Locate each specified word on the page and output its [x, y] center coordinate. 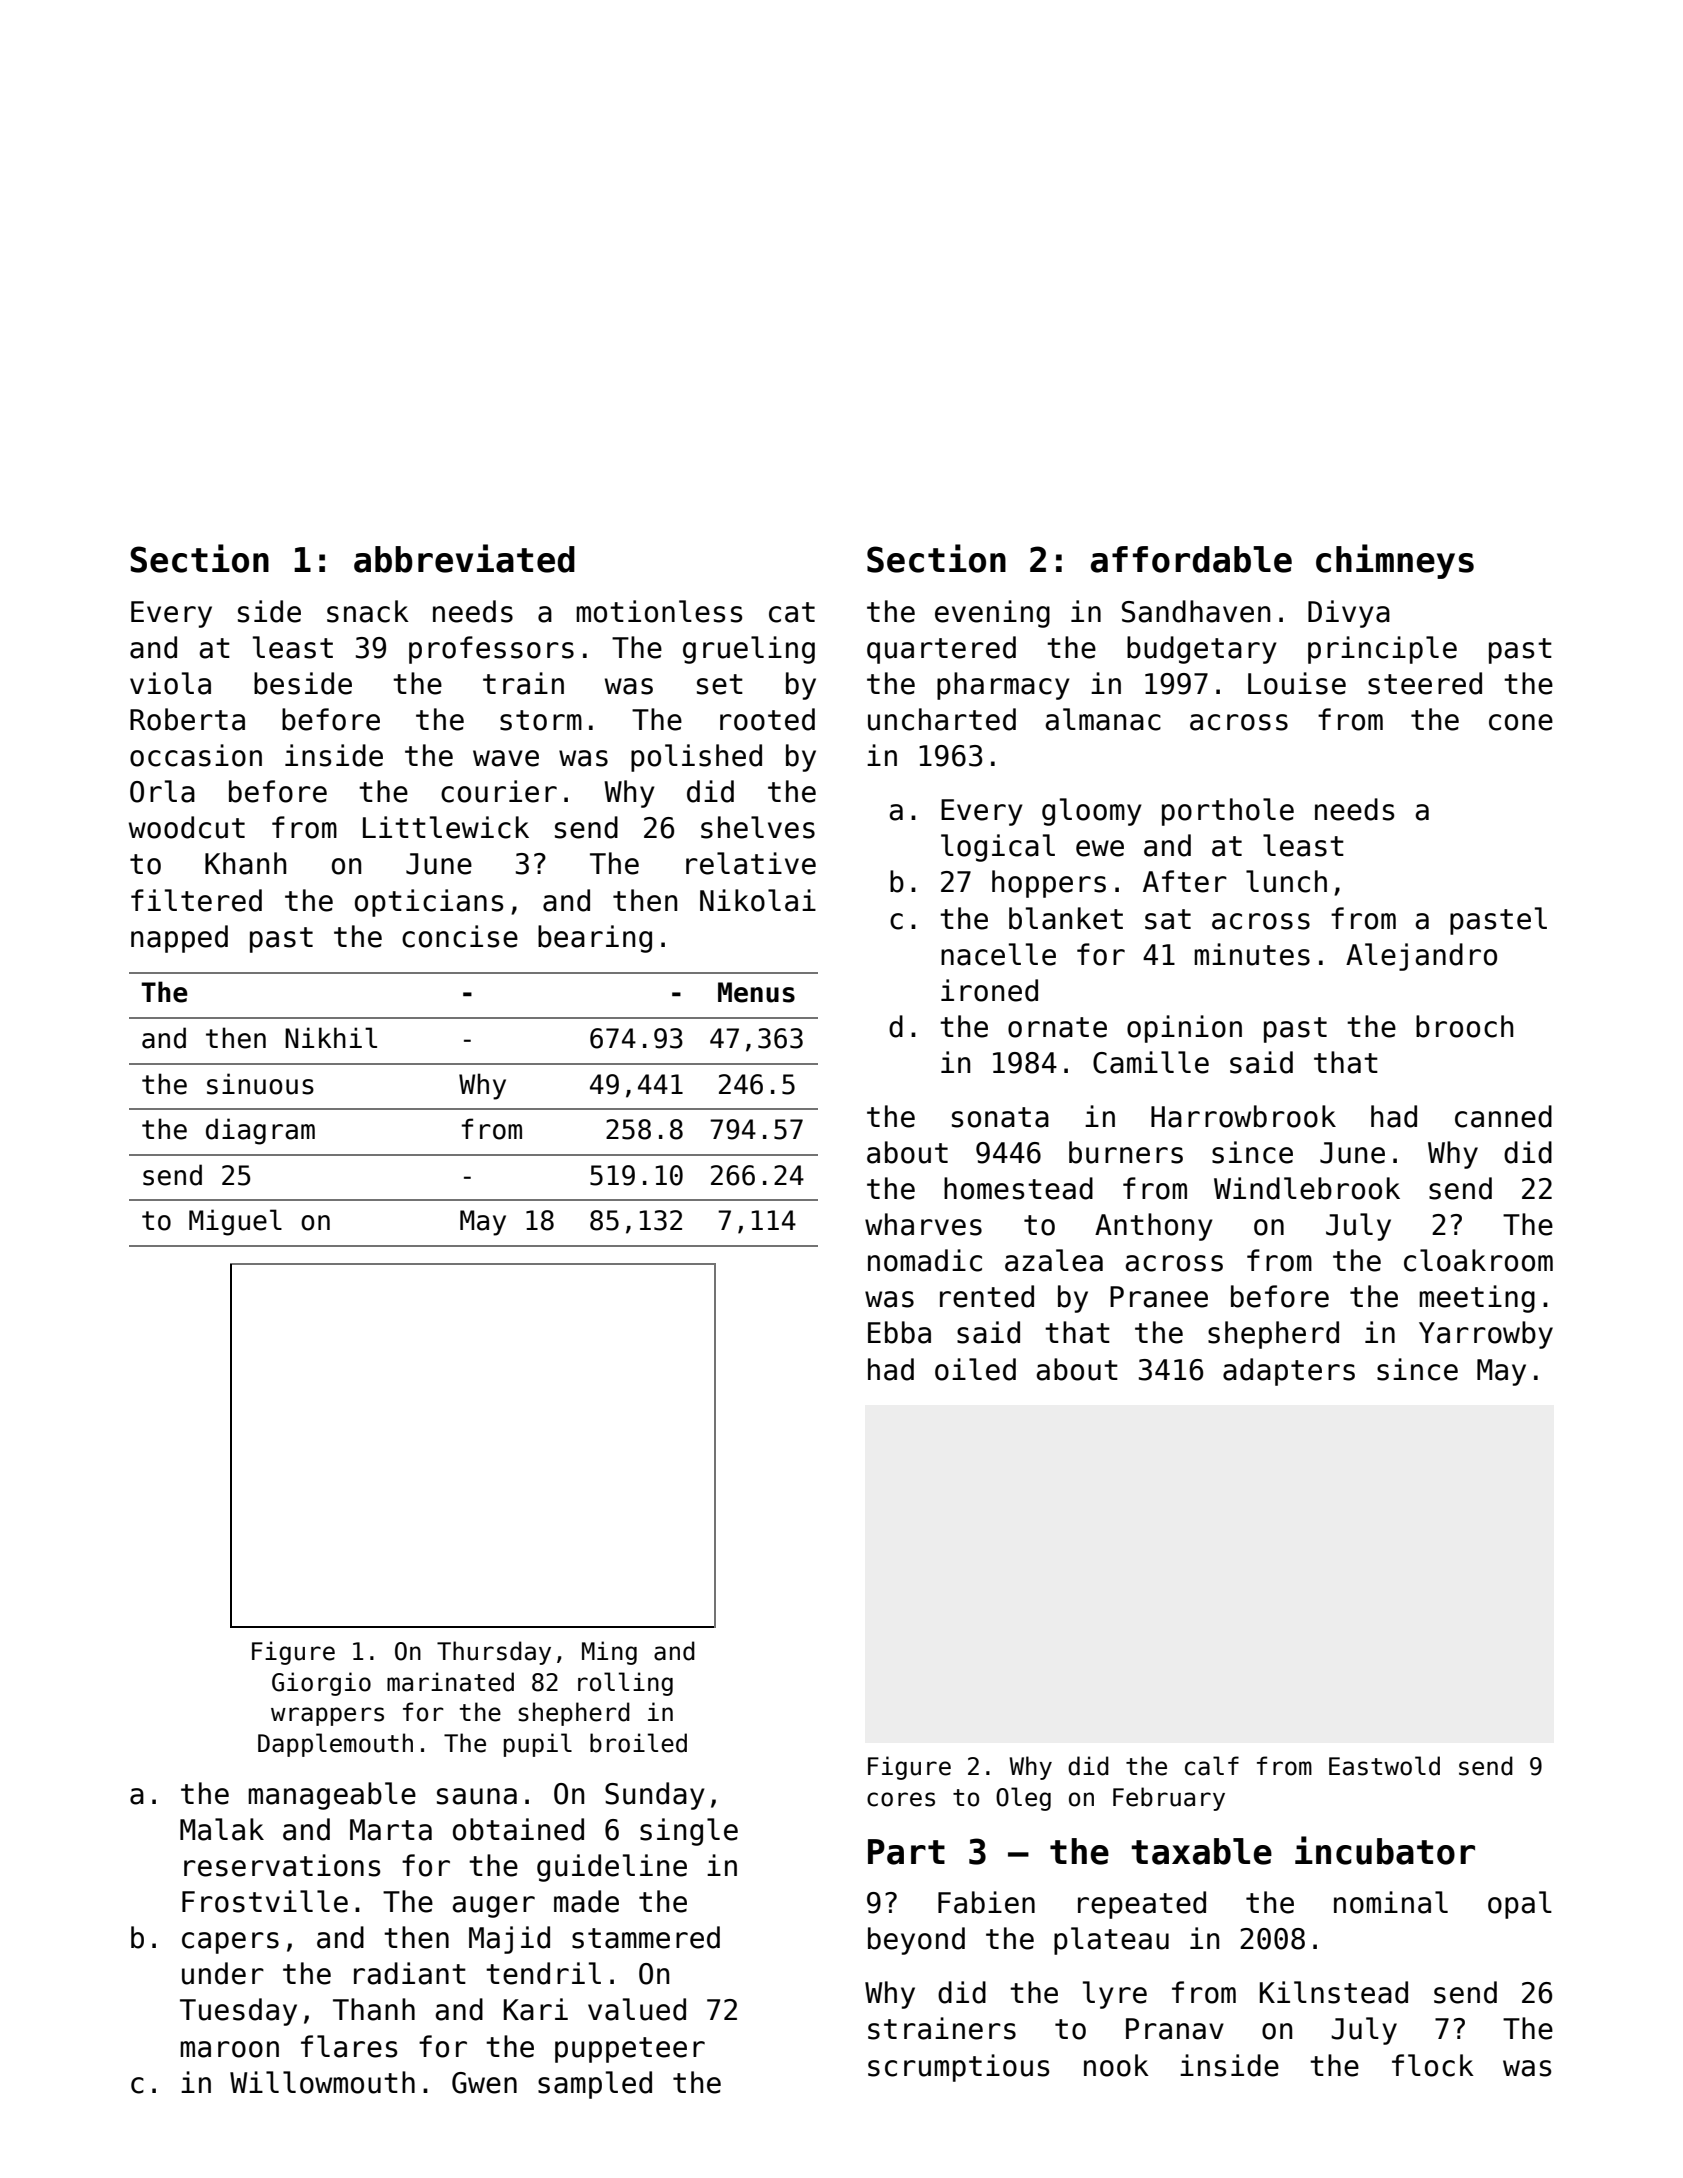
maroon [229, 2049]
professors [491, 650]
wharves [923, 1224]
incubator [1385, 1850]
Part [906, 1852]
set [720, 684]
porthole [1228, 812]
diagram [260, 1131]
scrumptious [959, 2068]
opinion [1184, 1029]
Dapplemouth [335, 1745]
